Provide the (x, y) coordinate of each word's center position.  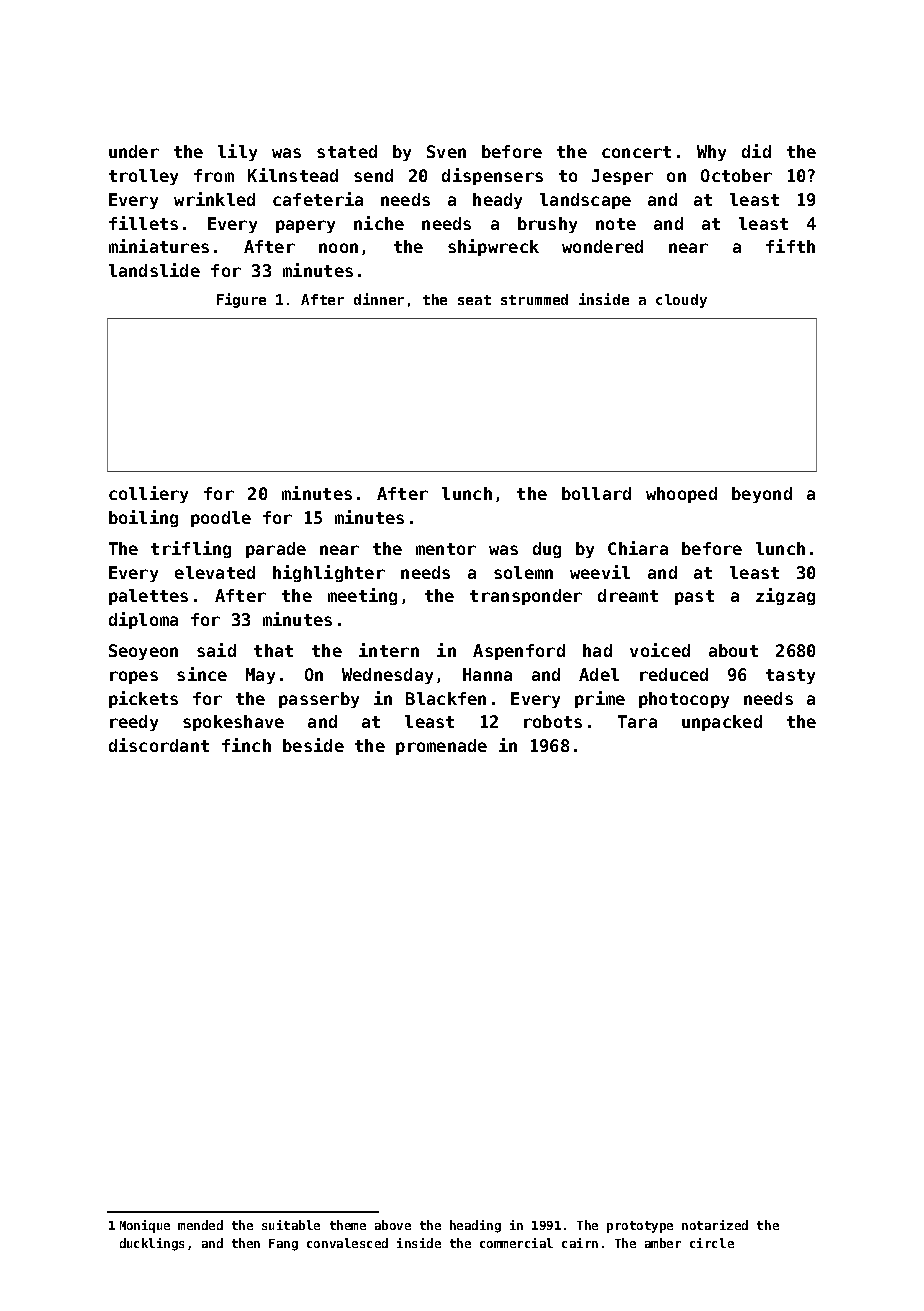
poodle (221, 519)
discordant (159, 745)
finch (246, 745)
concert (636, 152)
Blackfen (446, 698)
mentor (446, 549)
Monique (145, 1226)
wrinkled (214, 199)
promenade (441, 747)
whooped (681, 495)
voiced (660, 650)
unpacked (722, 723)
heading (475, 1226)
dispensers (492, 176)
